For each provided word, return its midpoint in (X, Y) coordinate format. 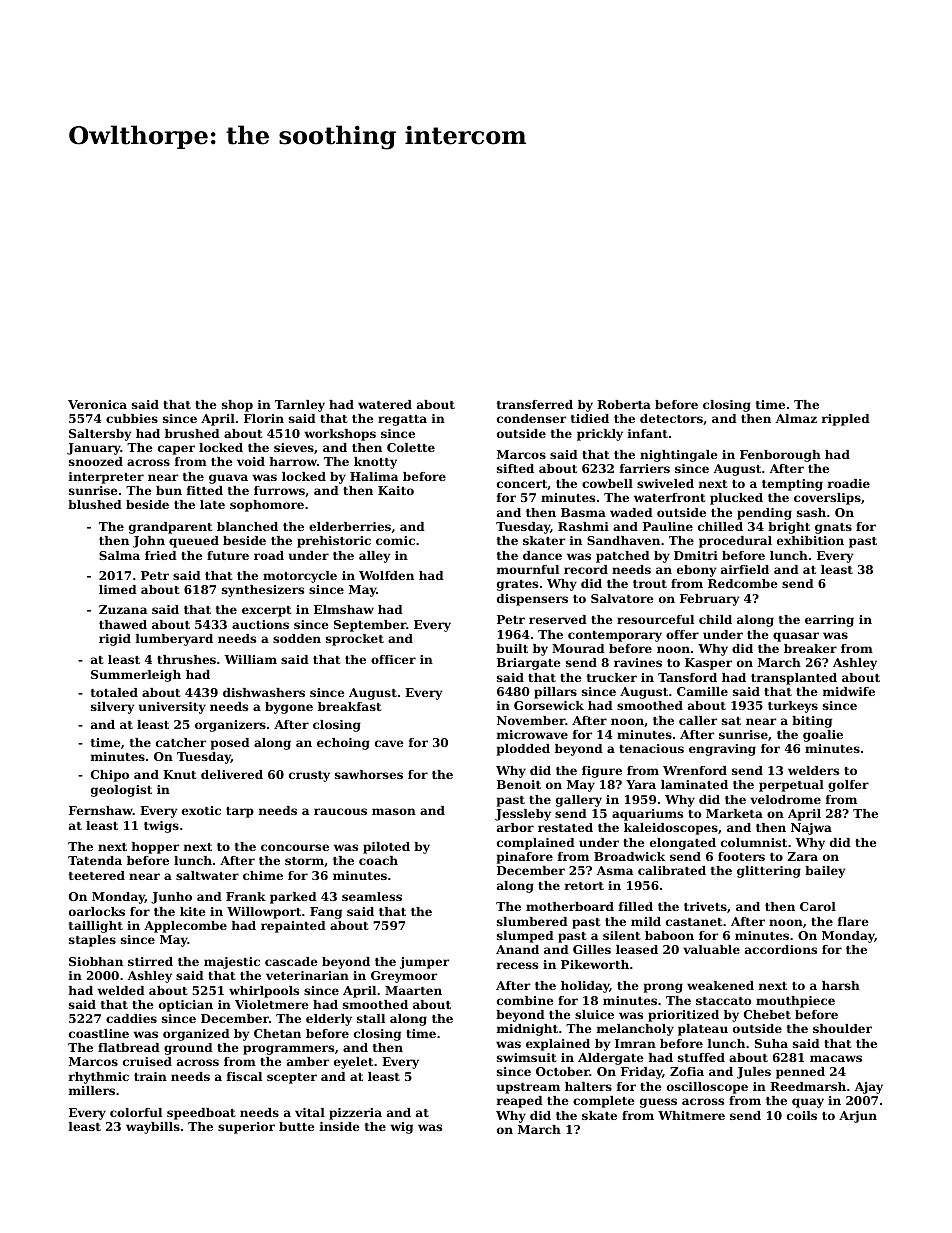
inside (340, 1126)
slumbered (532, 921)
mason (394, 811)
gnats (833, 528)
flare (853, 921)
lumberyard (174, 640)
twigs (161, 827)
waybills (153, 1128)
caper (176, 450)
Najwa (811, 829)
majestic (232, 963)
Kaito (396, 490)
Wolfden (386, 575)
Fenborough (780, 456)
